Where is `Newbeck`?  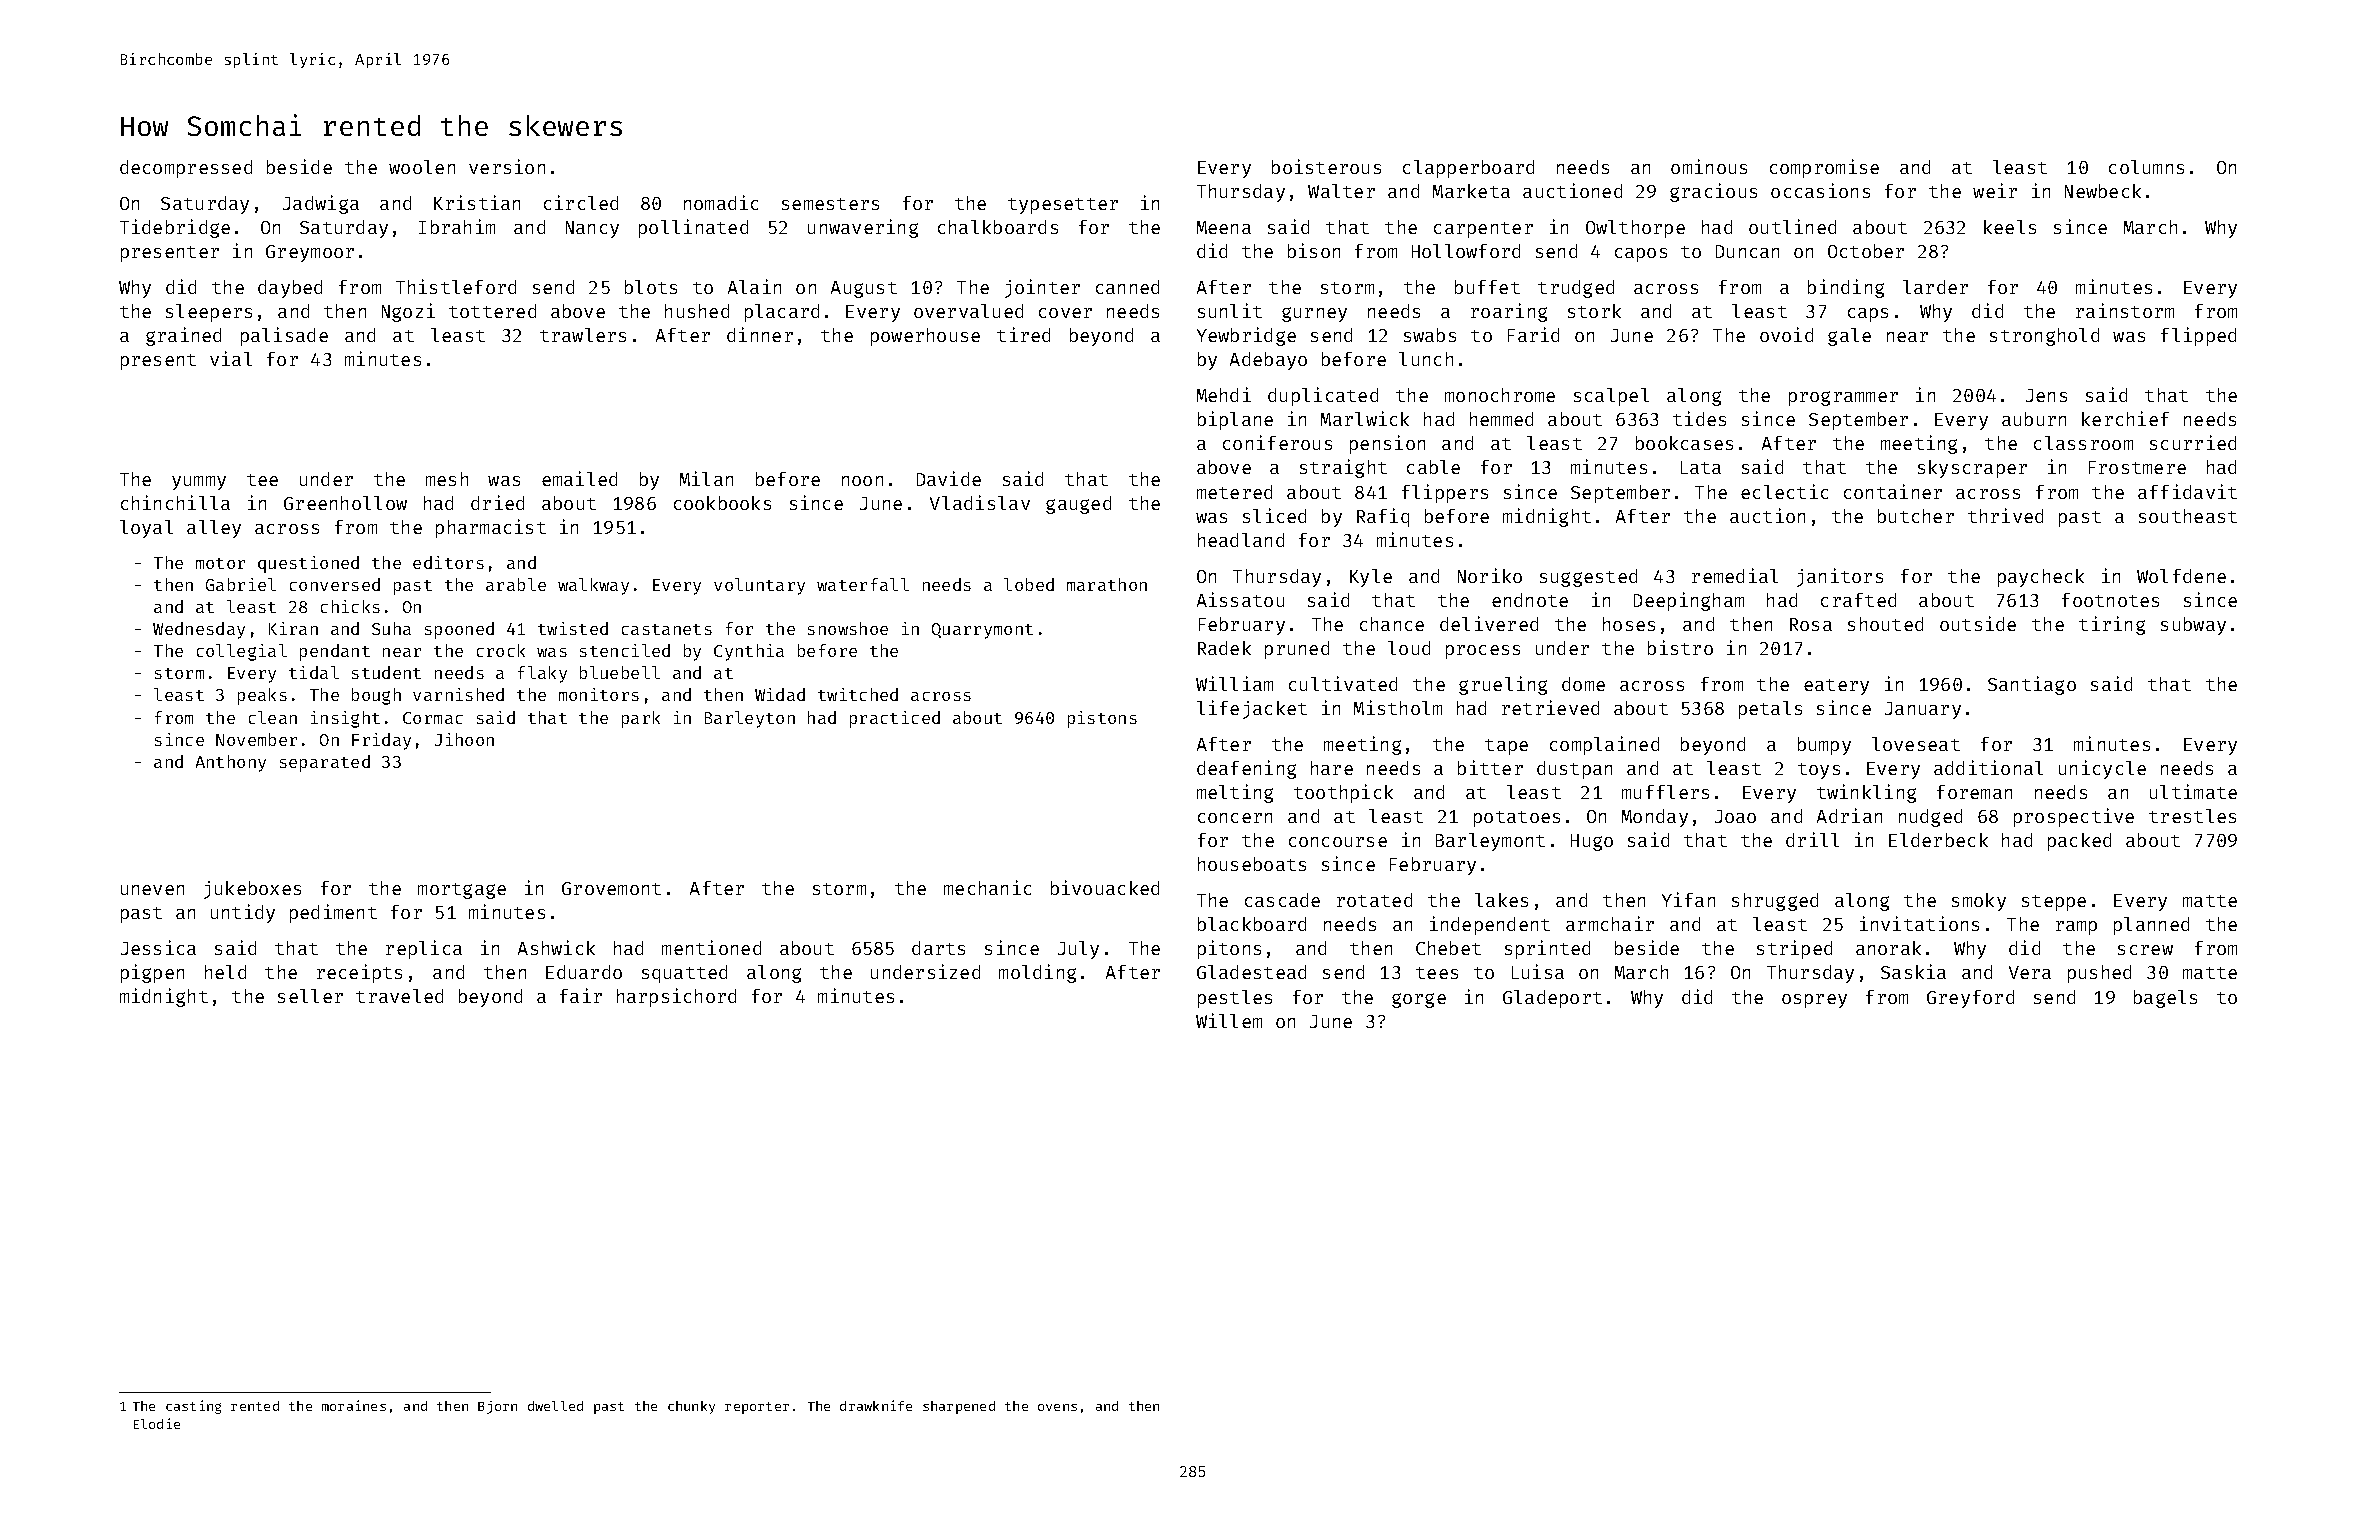
Newbeck is located at coordinates (2103, 191).
